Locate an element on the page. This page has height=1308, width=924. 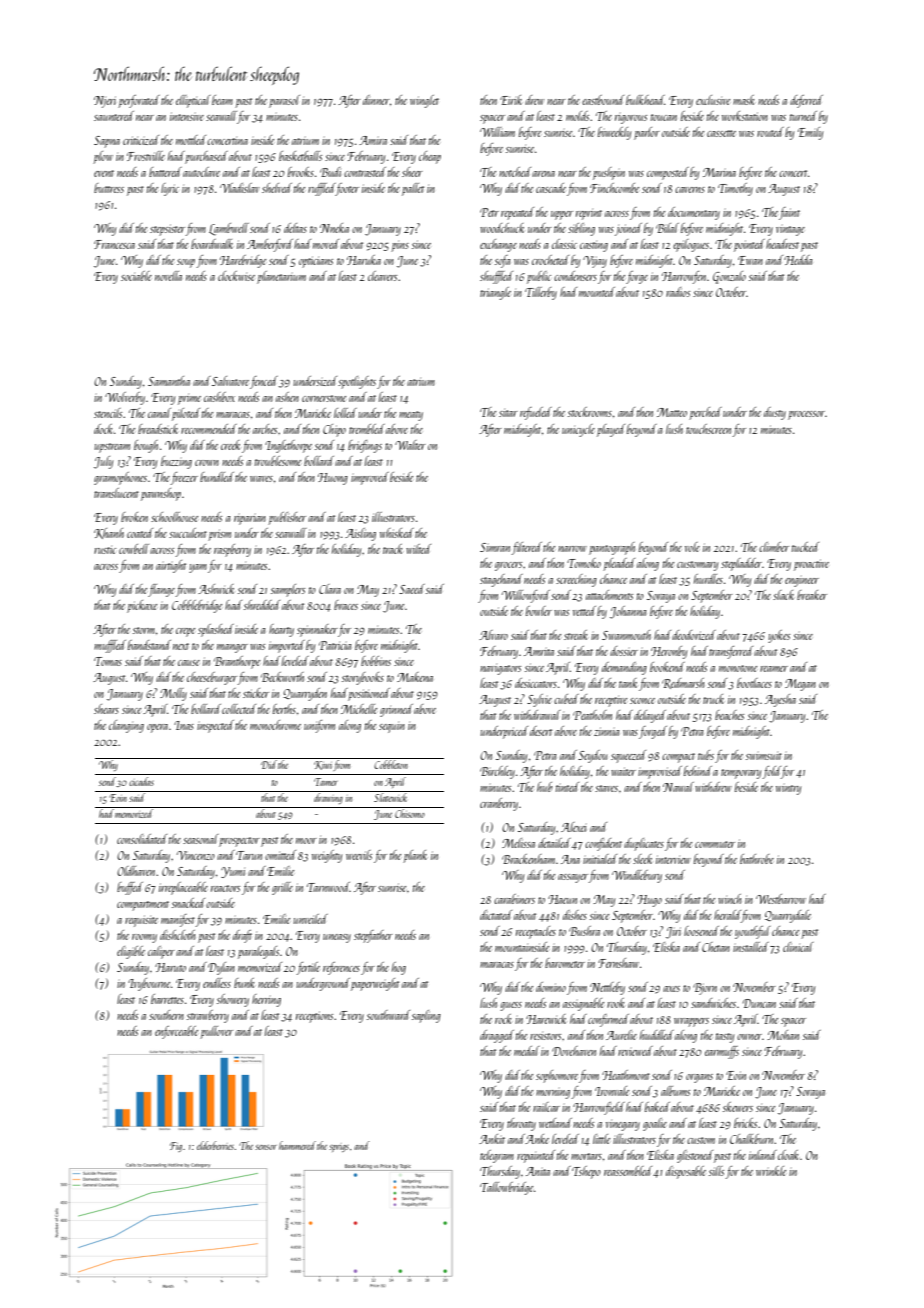
sitar is located at coordinates (508, 413).
